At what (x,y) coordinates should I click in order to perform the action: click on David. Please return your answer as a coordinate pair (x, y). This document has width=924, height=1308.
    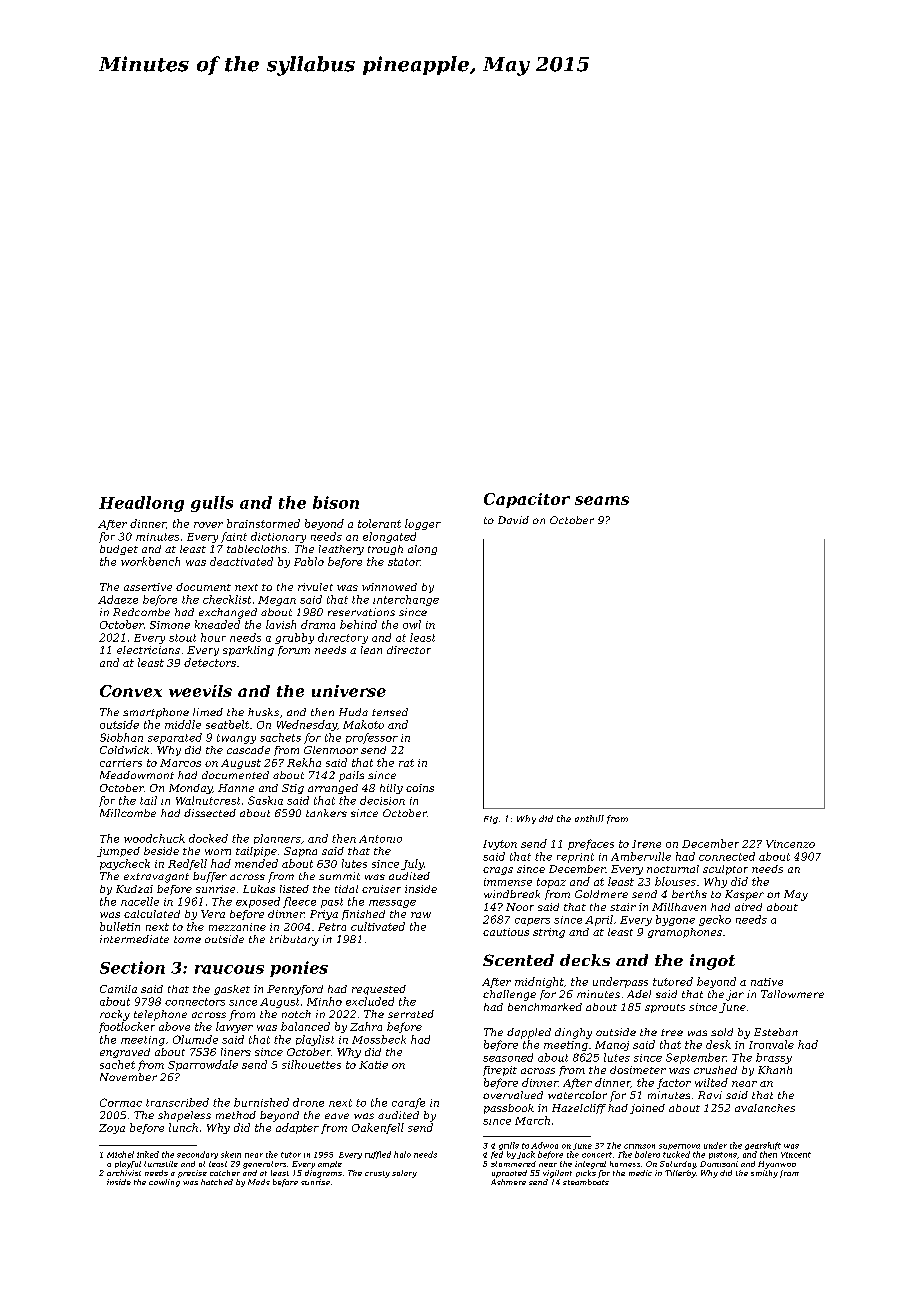
    Looking at the image, I should click on (513, 520).
